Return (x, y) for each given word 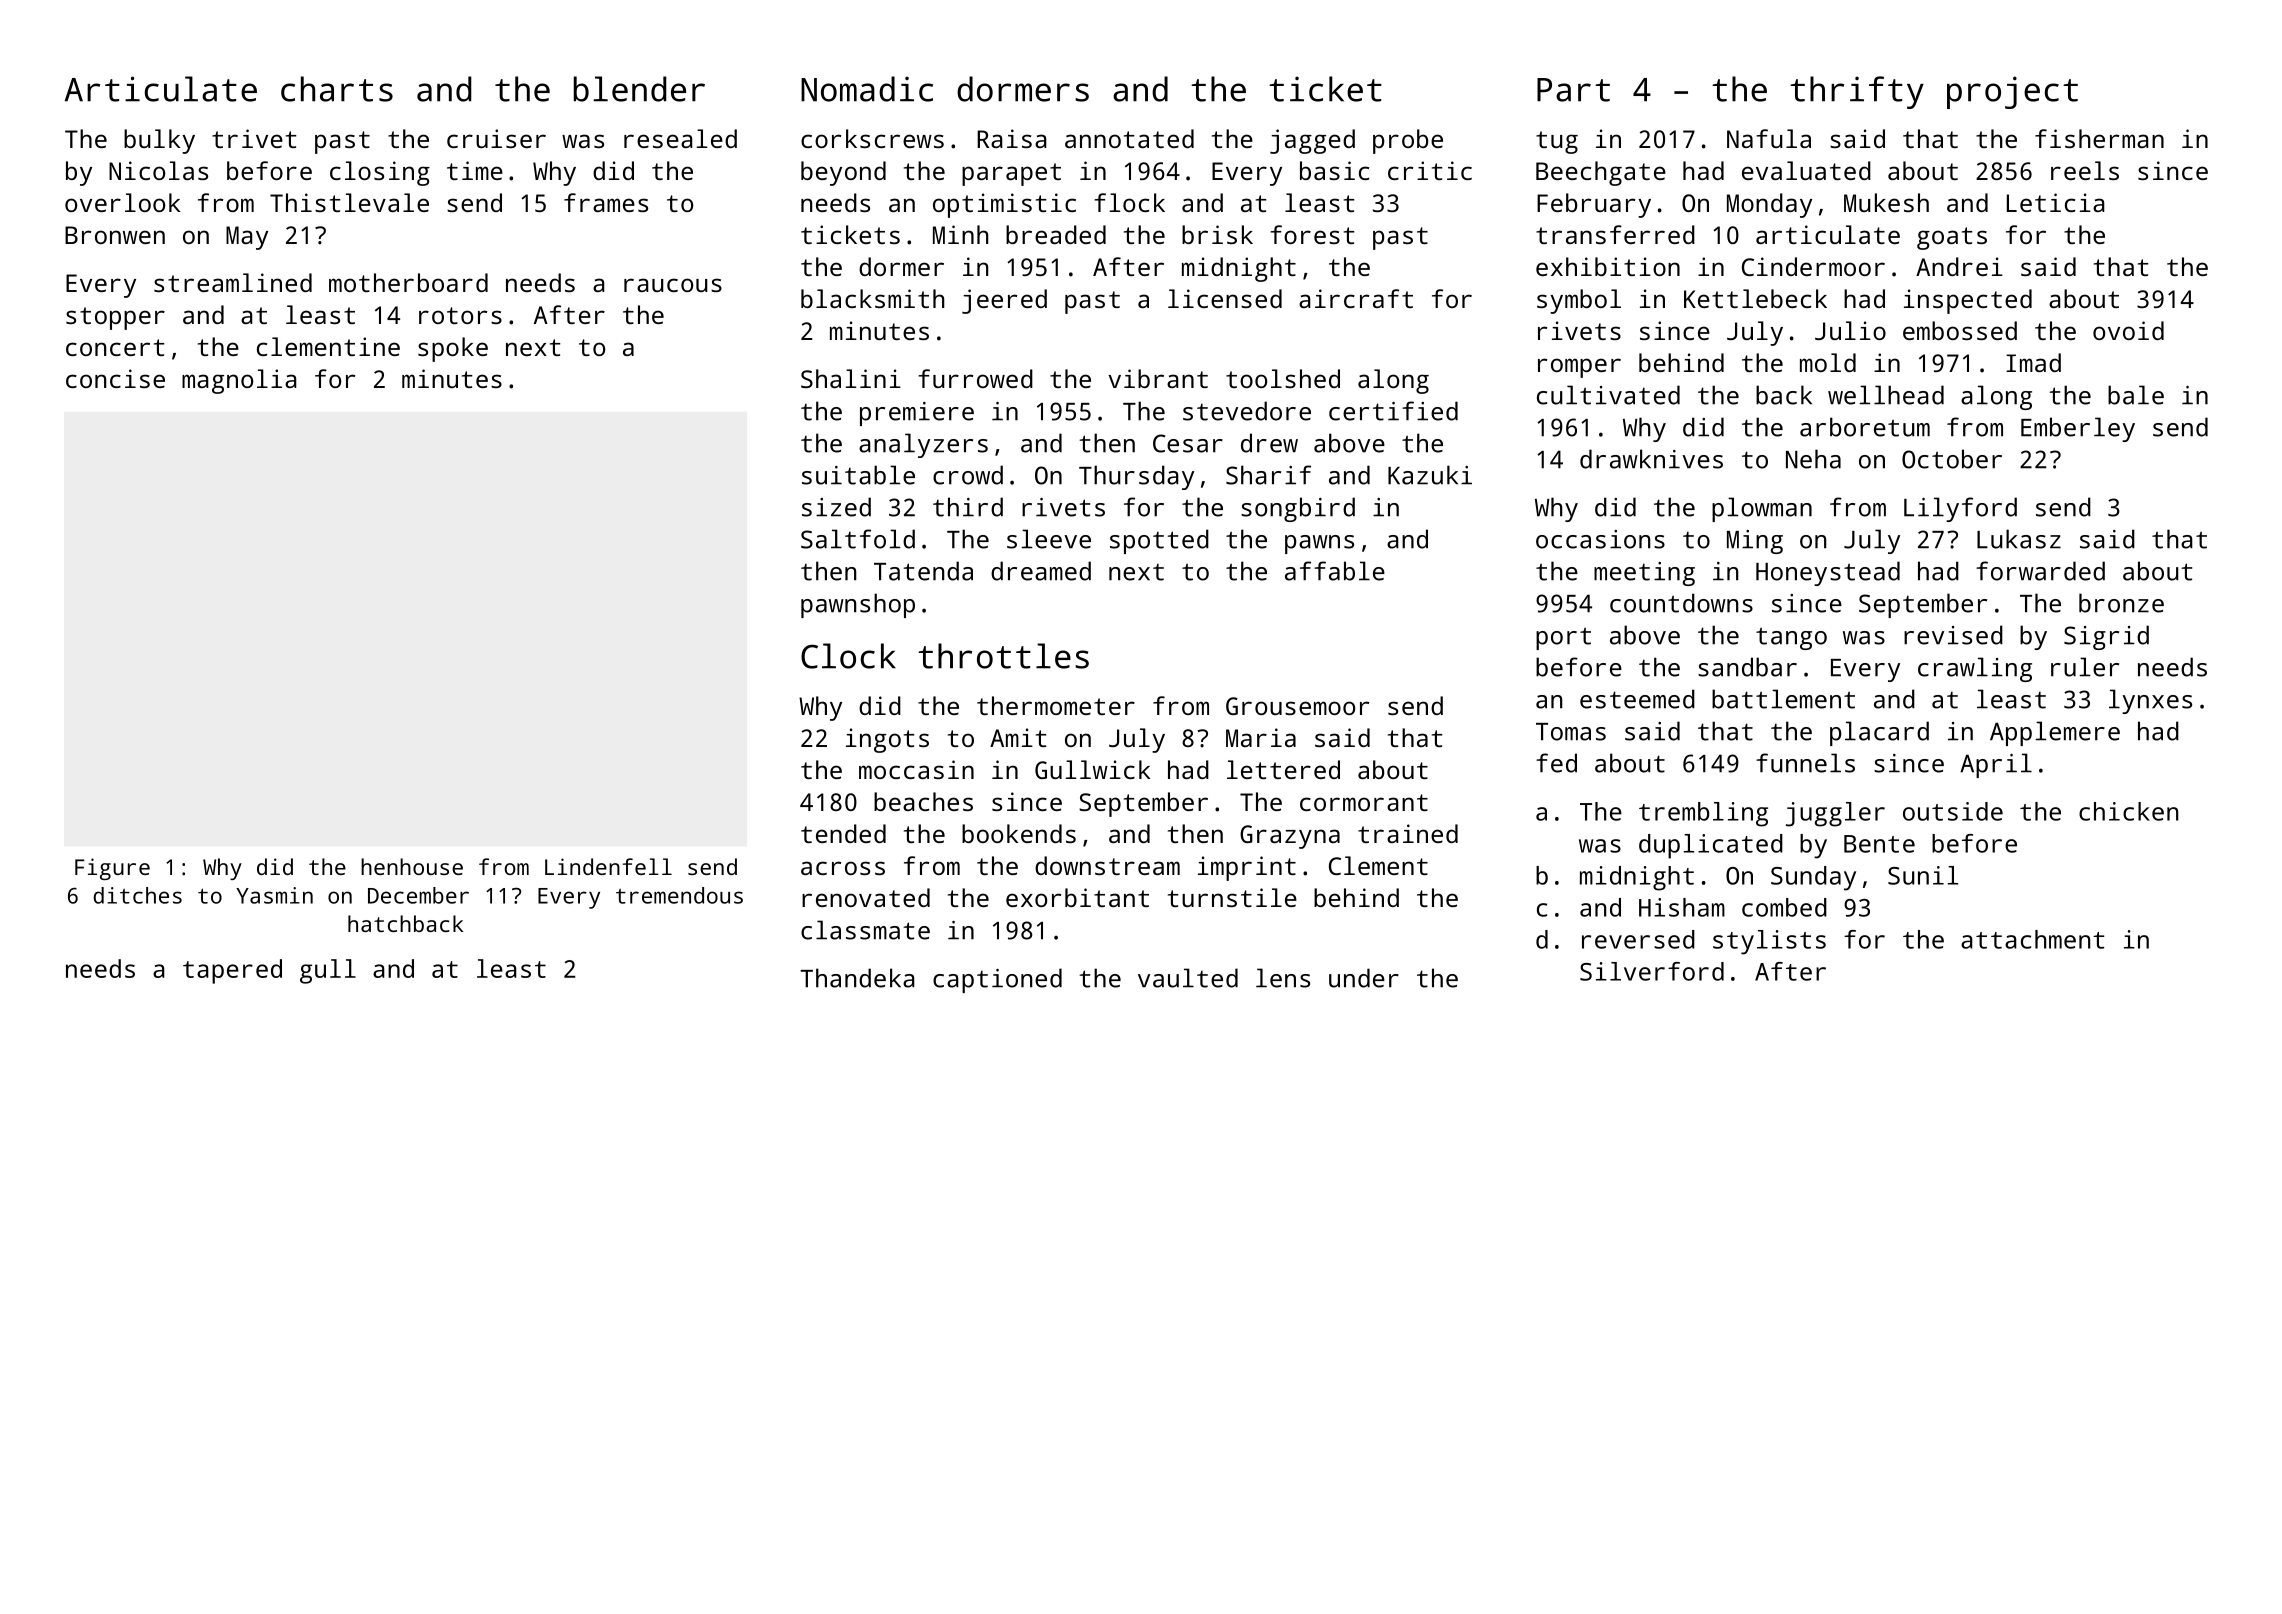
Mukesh (1886, 202)
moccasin (916, 769)
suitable (858, 475)
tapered (232, 971)
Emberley (2078, 429)
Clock (848, 656)
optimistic (1004, 205)
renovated (866, 897)
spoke (453, 349)
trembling (1703, 814)
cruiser (496, 138)
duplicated (1711, 846)
